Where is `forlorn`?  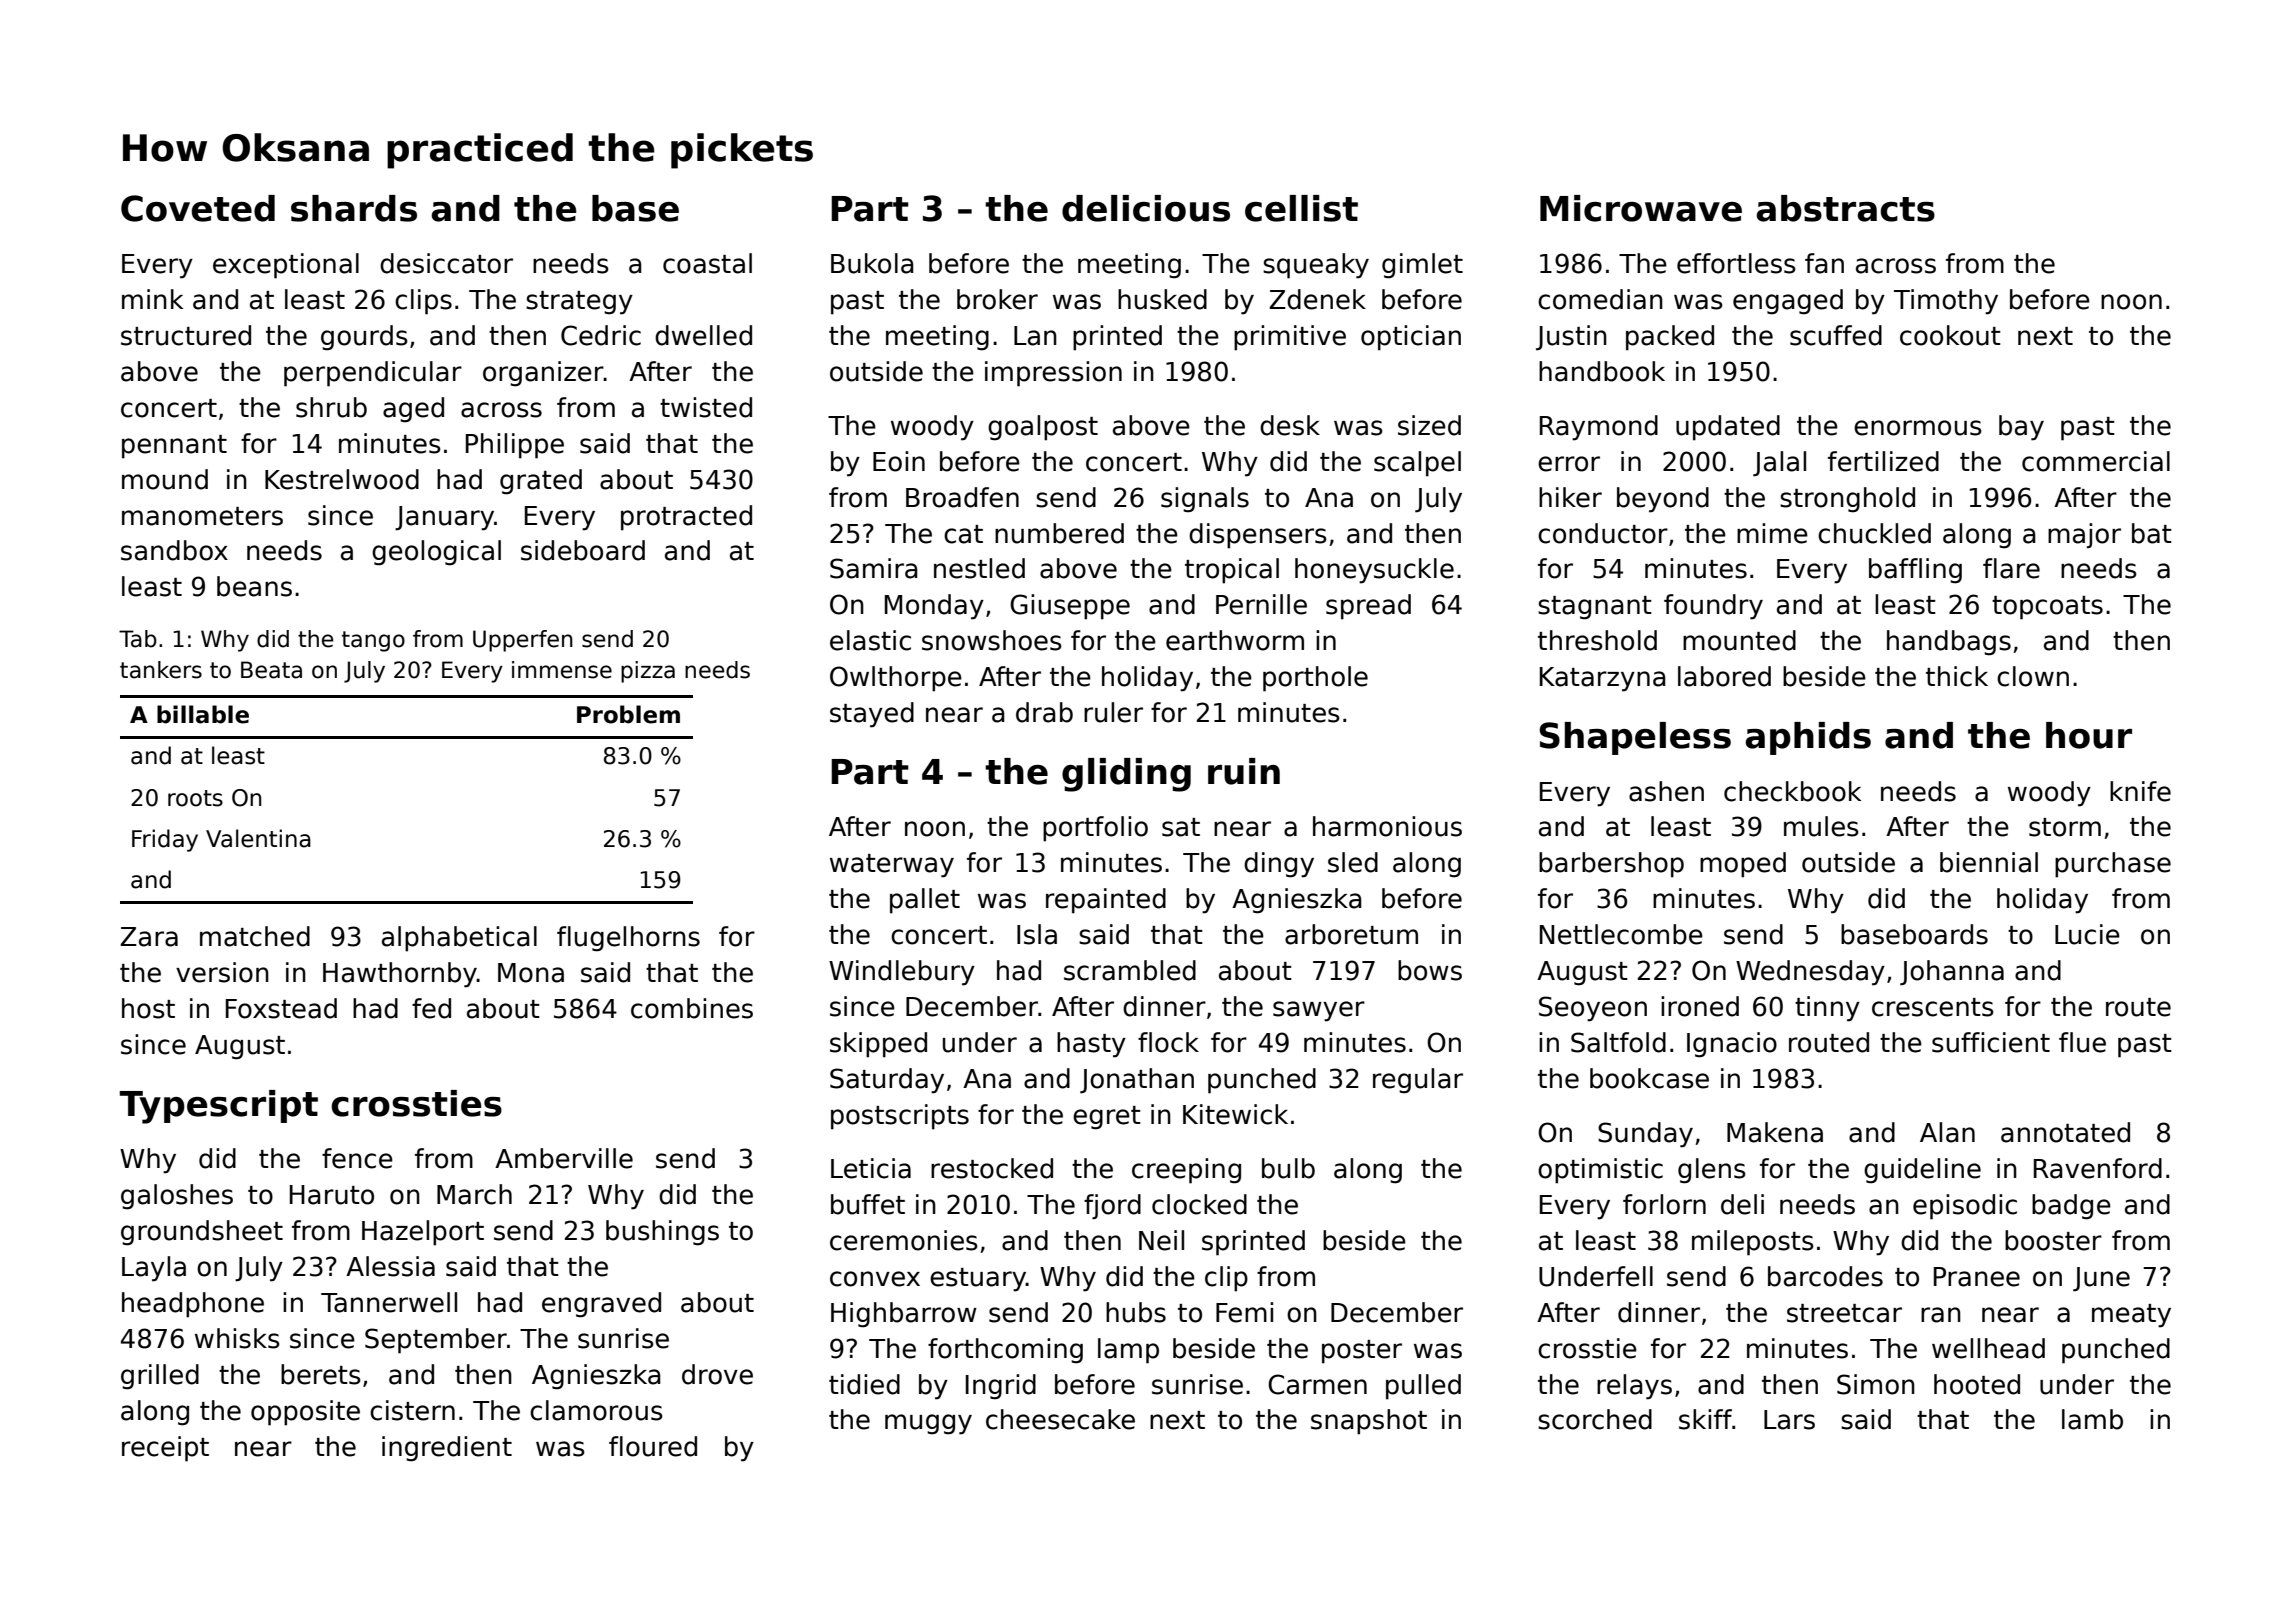 forlorn is located at coordinates (1664, 1204).
